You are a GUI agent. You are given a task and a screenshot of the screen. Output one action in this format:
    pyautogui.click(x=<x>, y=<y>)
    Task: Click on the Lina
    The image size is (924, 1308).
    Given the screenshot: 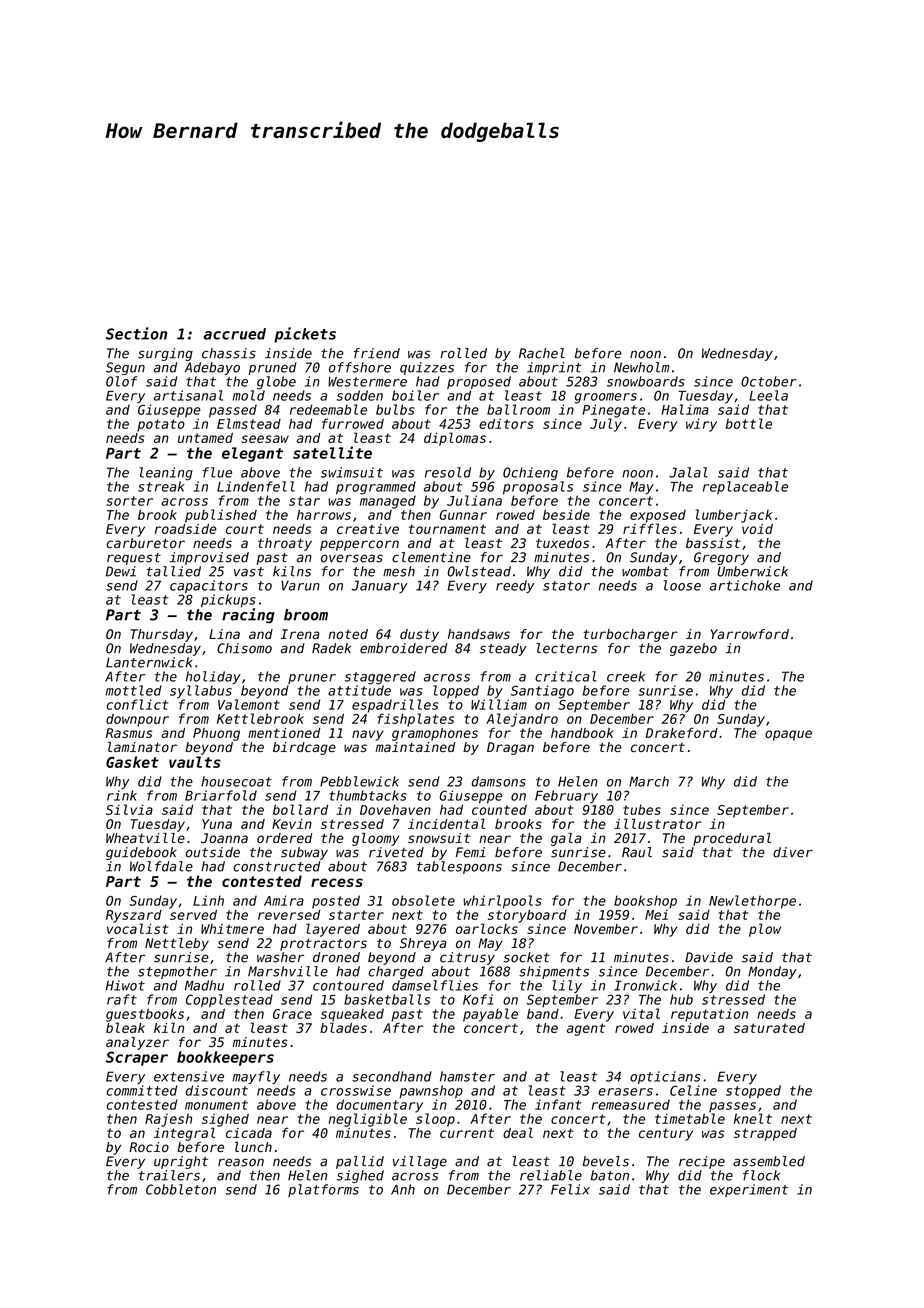 What is the action you would take?
    pyautogui.click(x=224, y=634)
